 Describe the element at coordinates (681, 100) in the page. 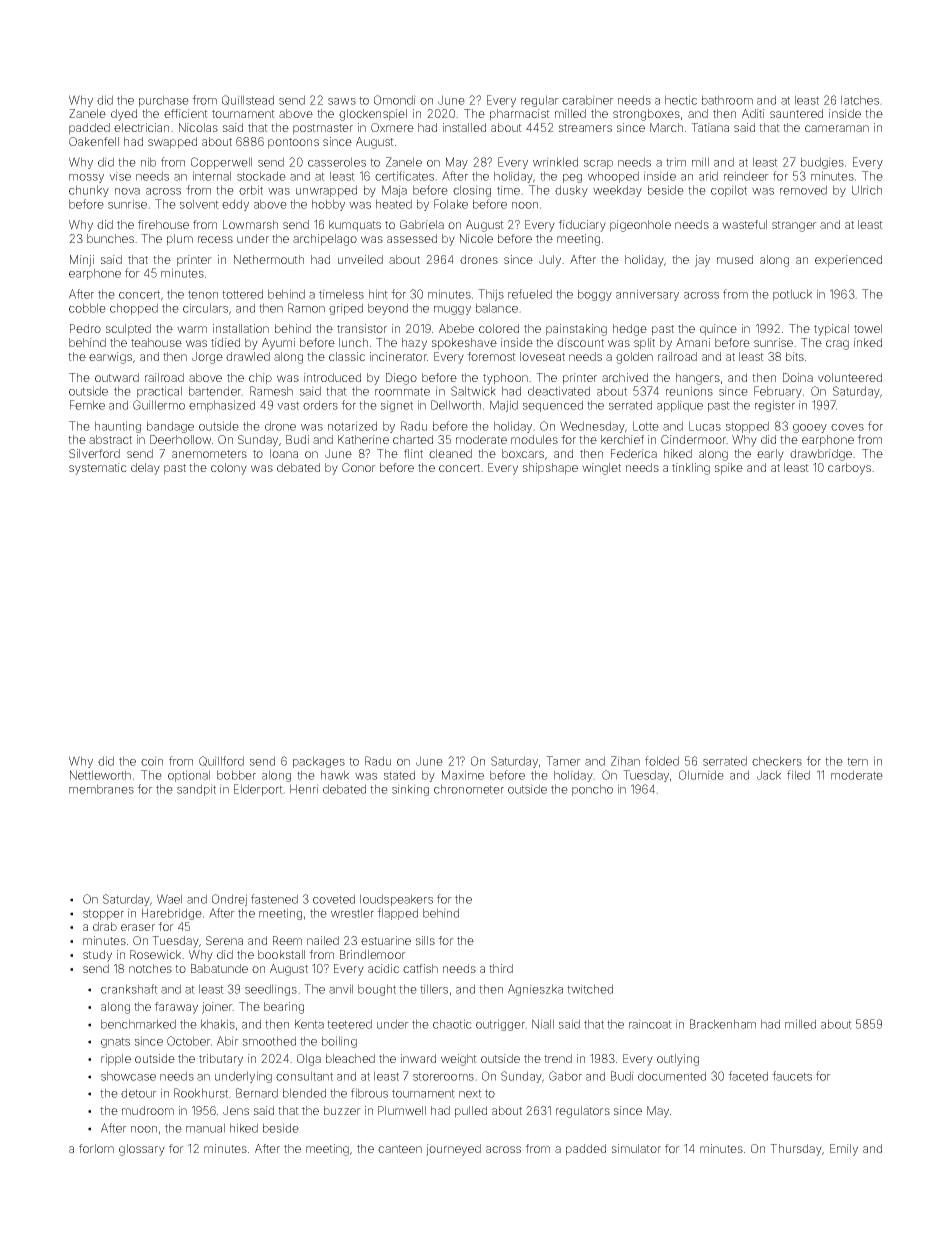

I see `hectic` at that location.
